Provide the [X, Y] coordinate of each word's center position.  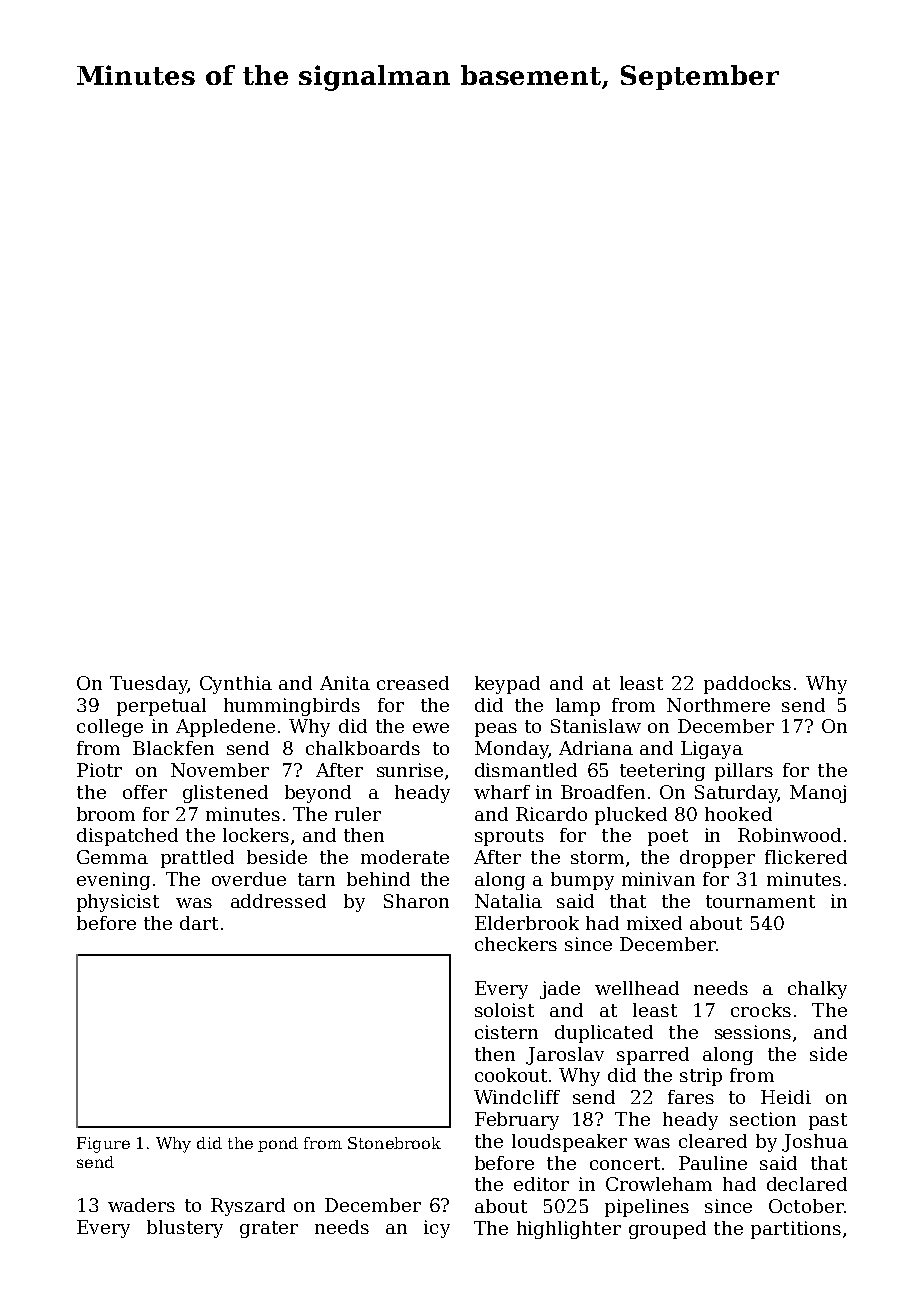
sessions [753, 1032]
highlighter [569, 1230]
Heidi [786, 1097]
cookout [511, 1075]
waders [141, 1205]
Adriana [596, 748]
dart [199, 923]
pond [278, 1144]
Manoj [818, 794]
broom [106, 814]
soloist [504, 1010]
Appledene [225, 728]
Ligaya [712, 750]
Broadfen [603, 792]
